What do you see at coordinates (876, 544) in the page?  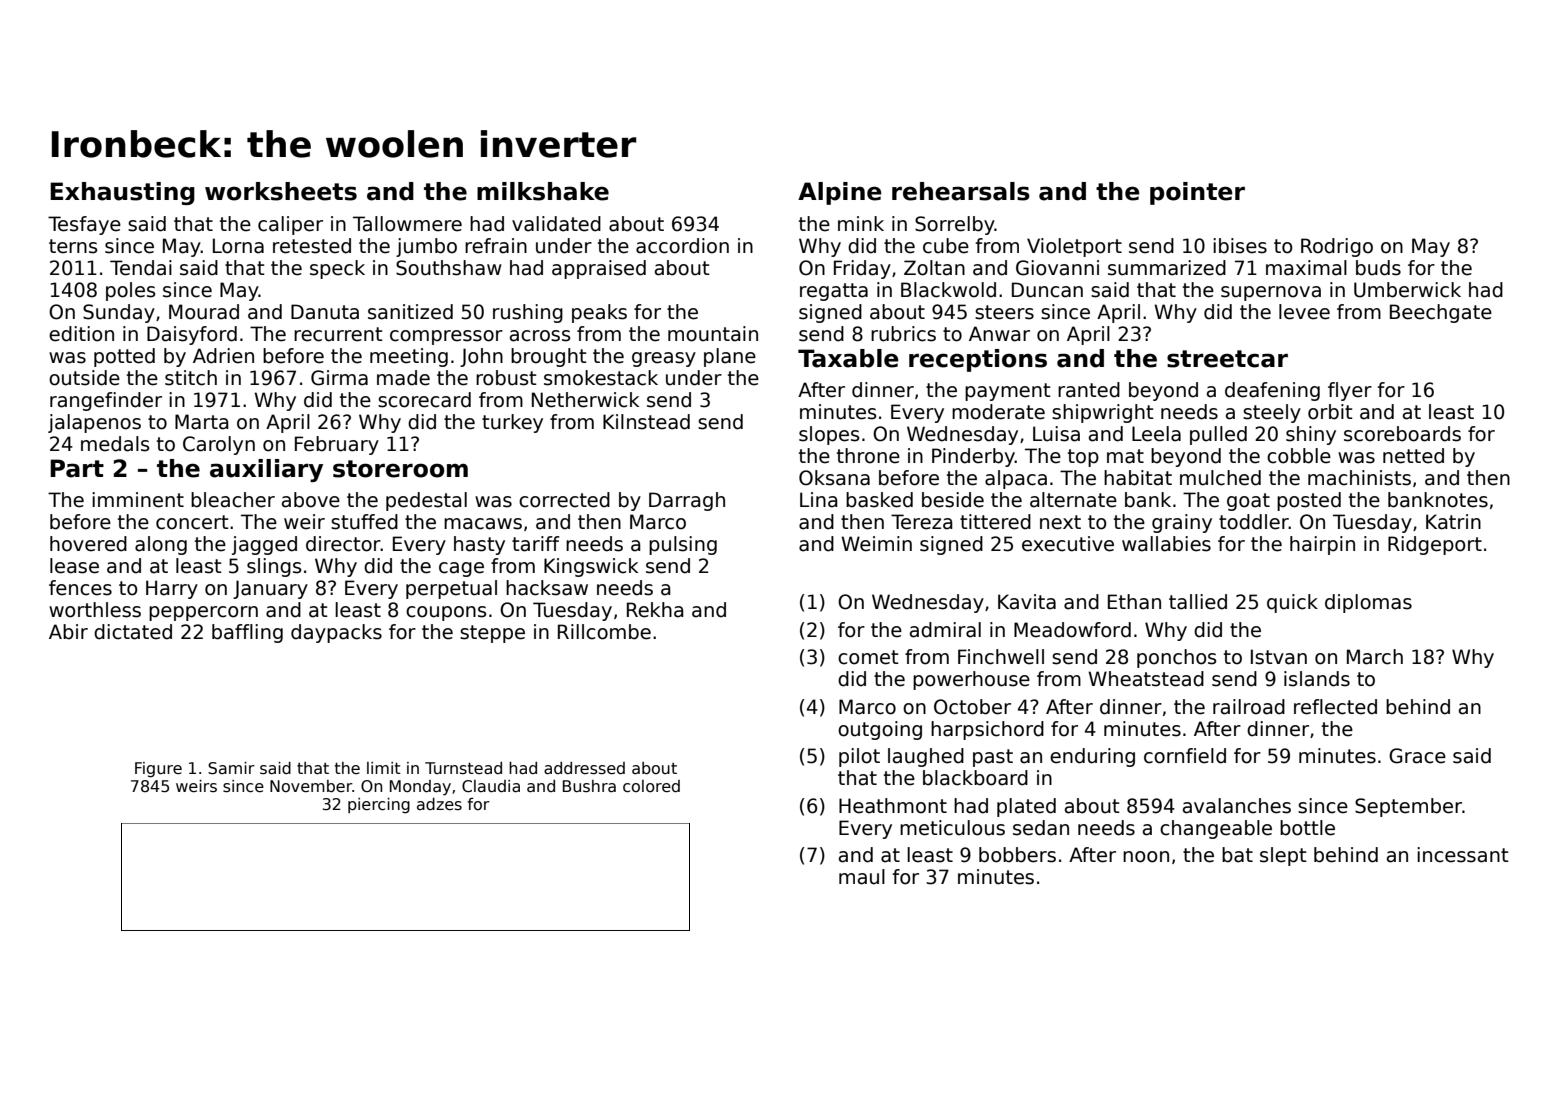 I see `Weimin` at bounding box center [876, 544].
